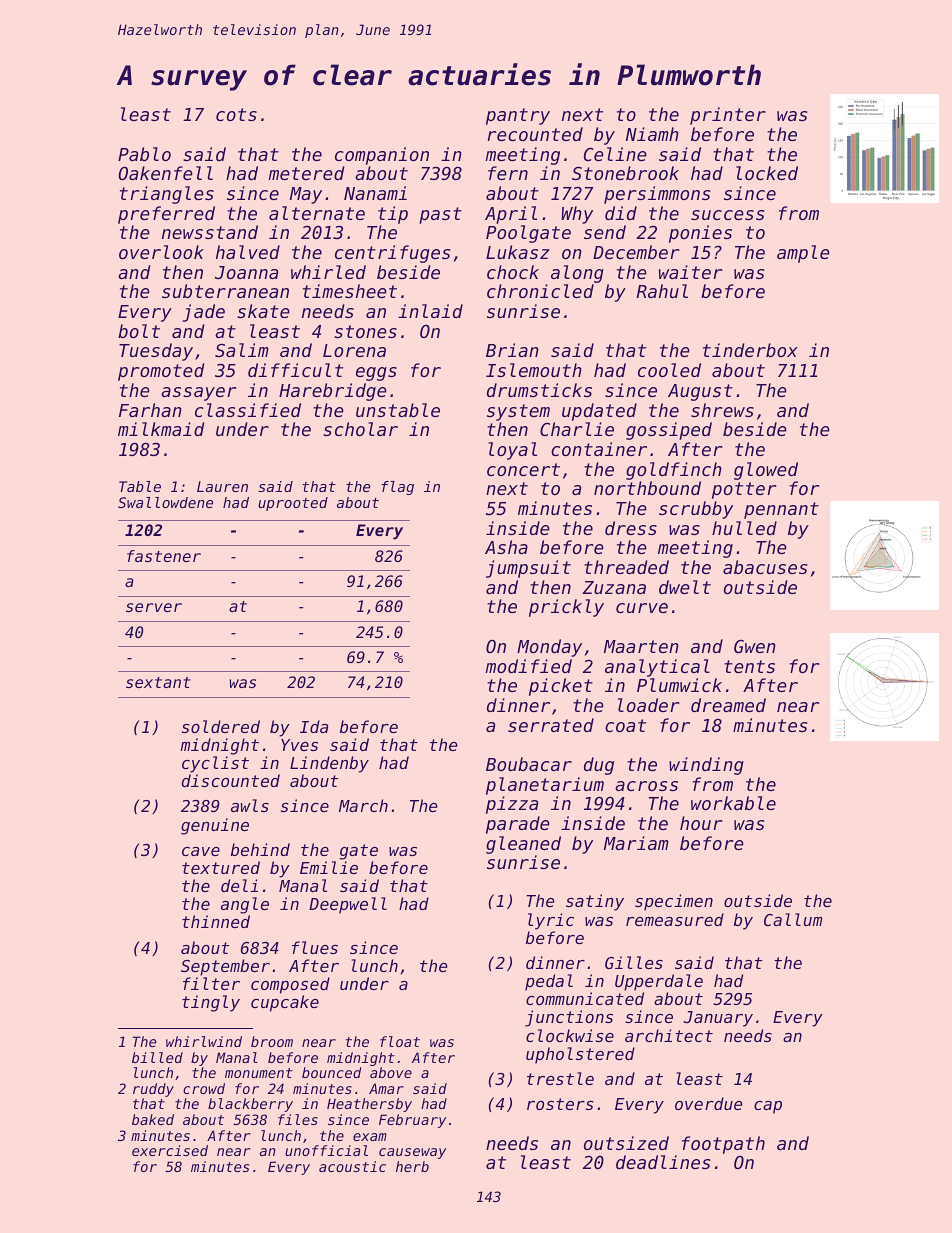  What do you see at coordinates (158, 682) in the page?
I see `sextant` at bounding box center [158, 682].
